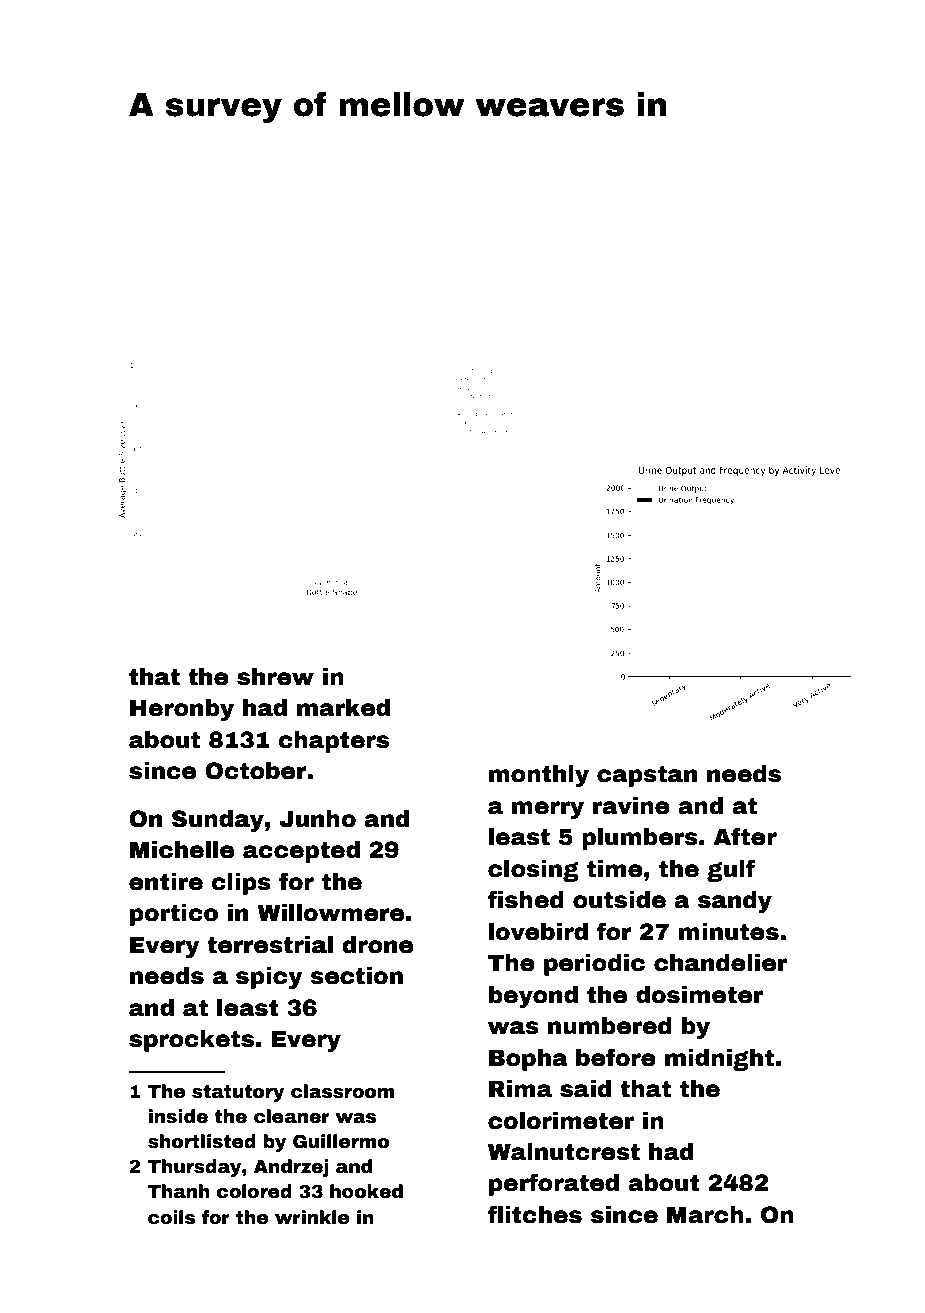 The height and width of the page is (1313, 925). Describe the element at coordinates (269, 978) in the page. I see `spicy` at that location.
